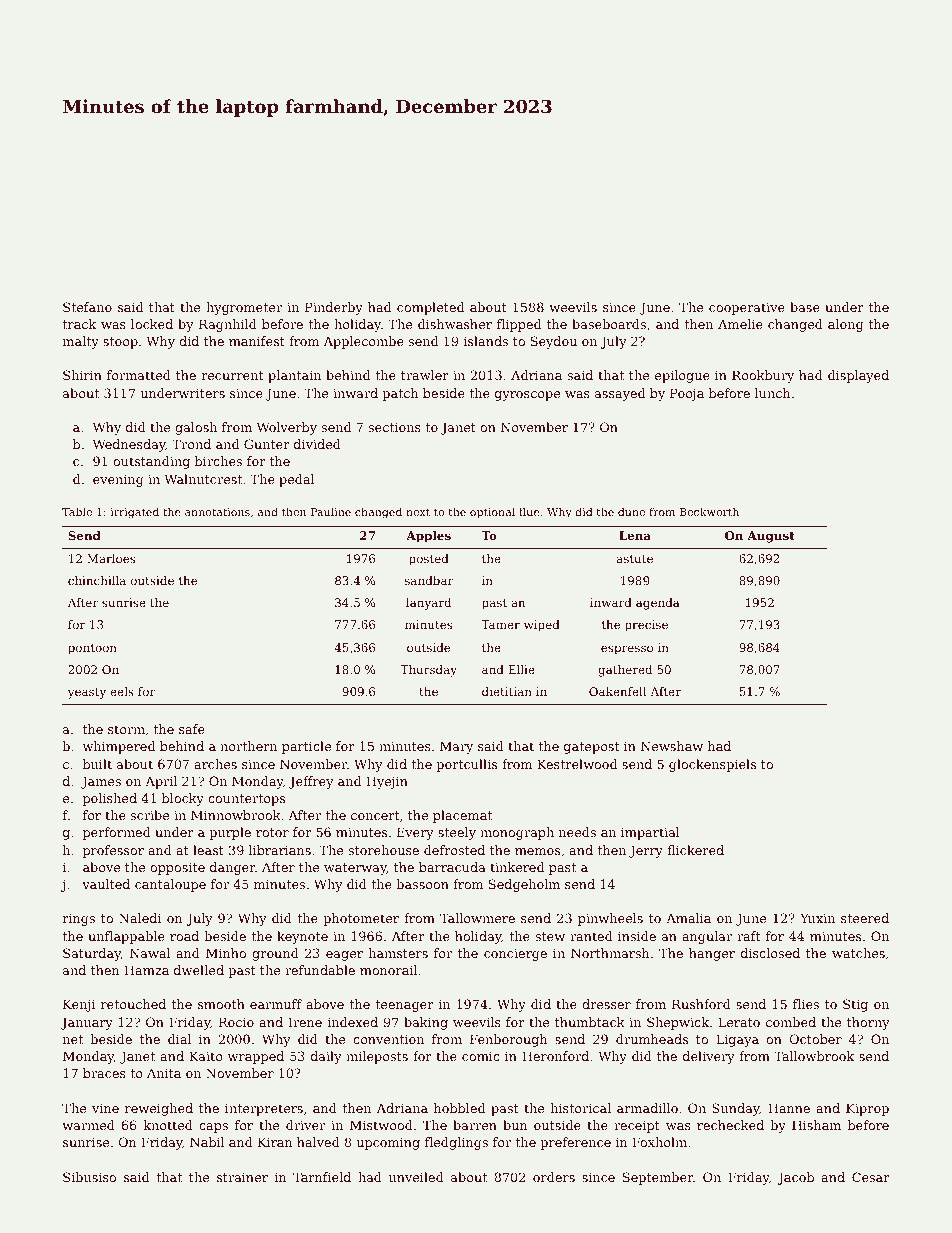 This image has height=1233, width=952. Describe the element at coordinates (747, 309) in the image. I see `cooperative` at that location.
